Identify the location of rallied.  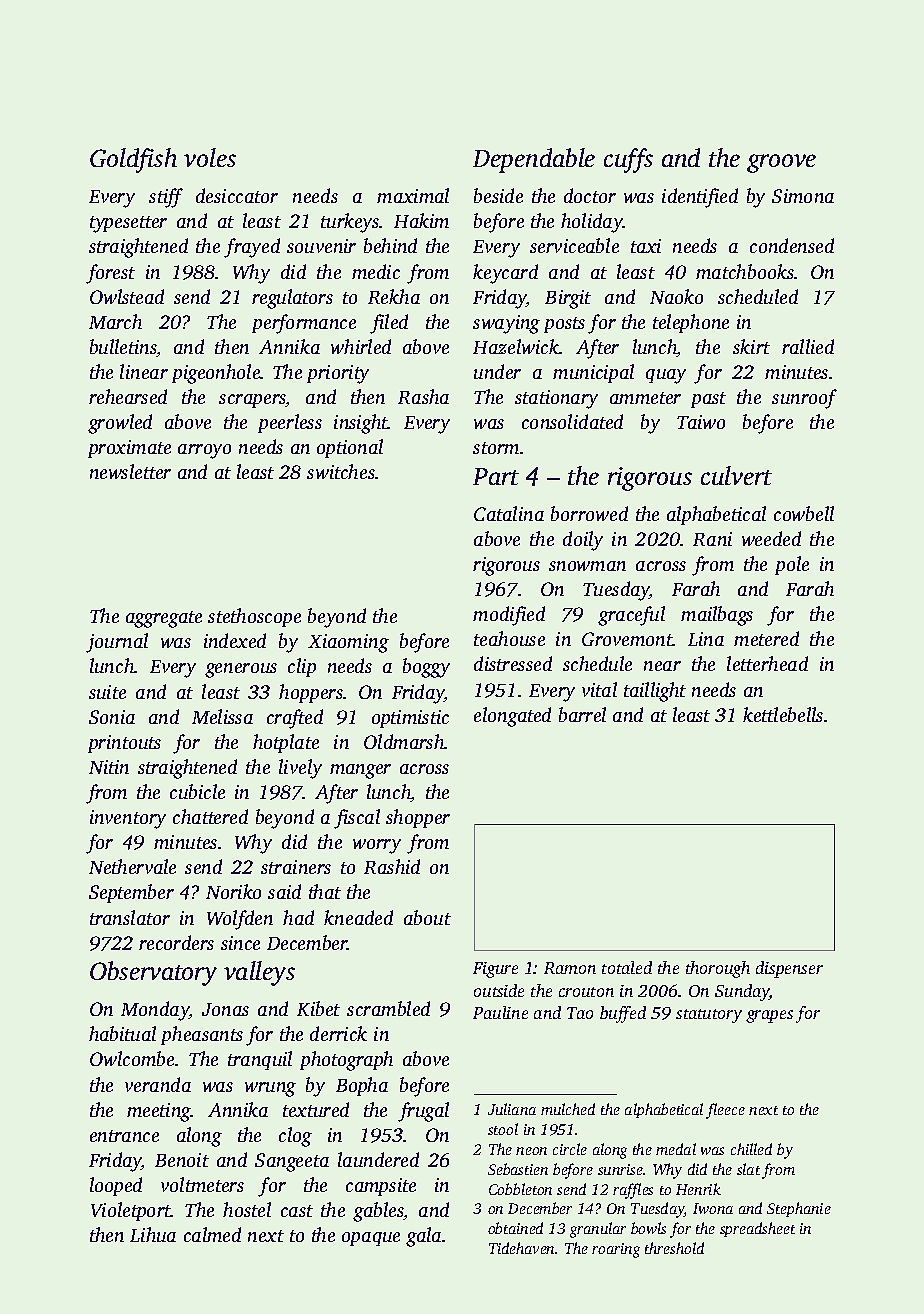
(808, 346).
